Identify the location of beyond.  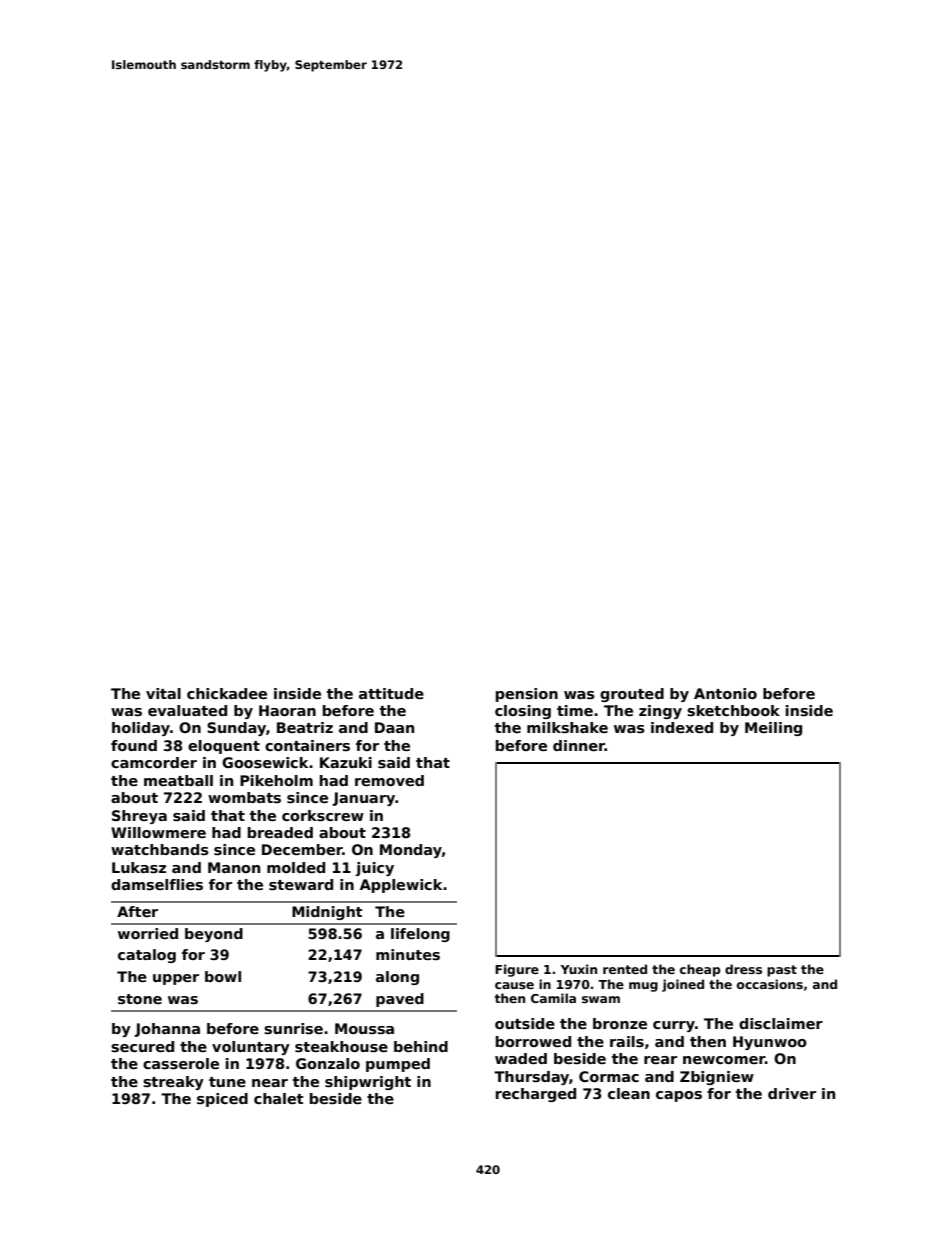
(214, 935).
